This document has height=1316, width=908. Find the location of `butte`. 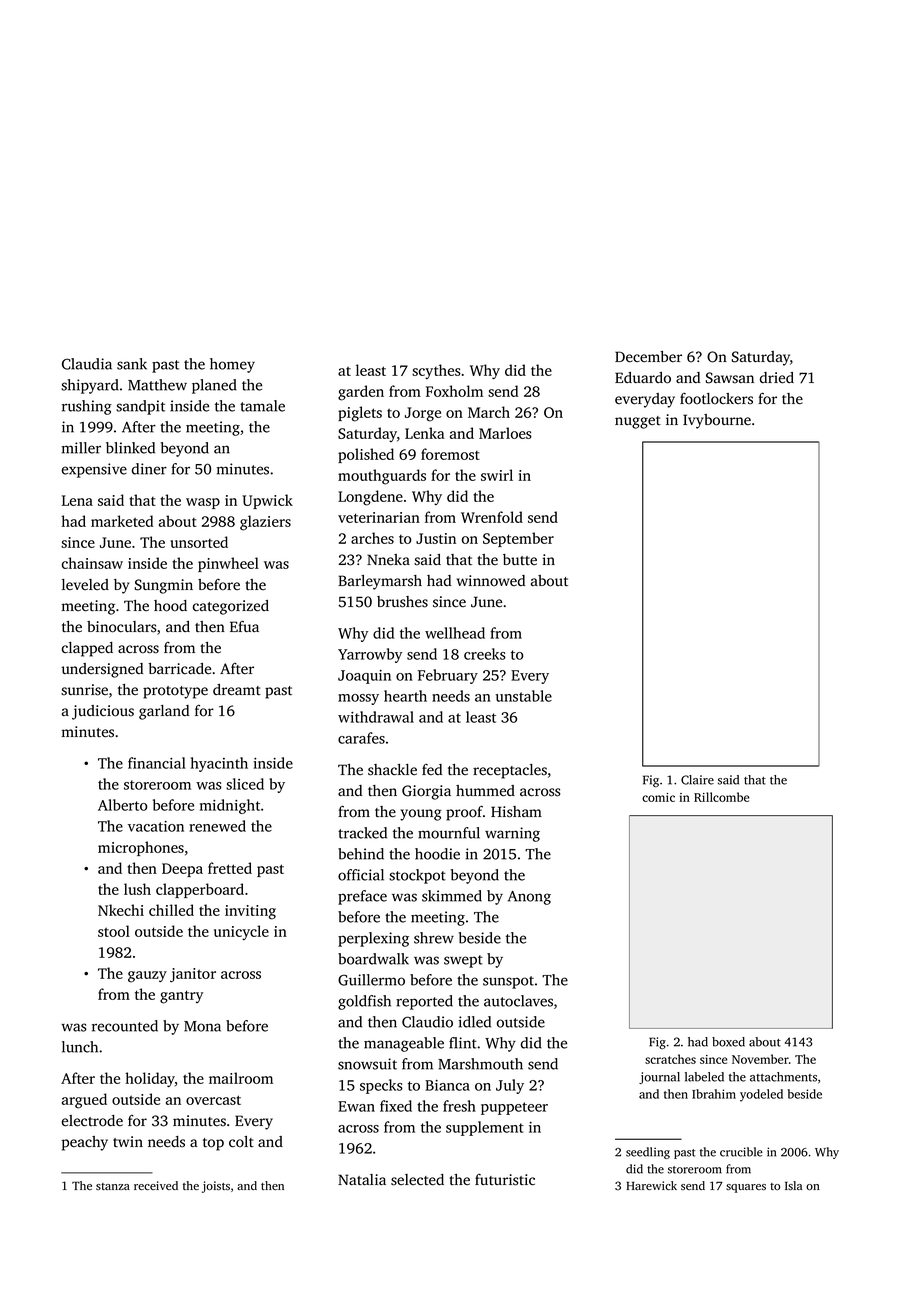

butte is located at coordinates (520, 559).
